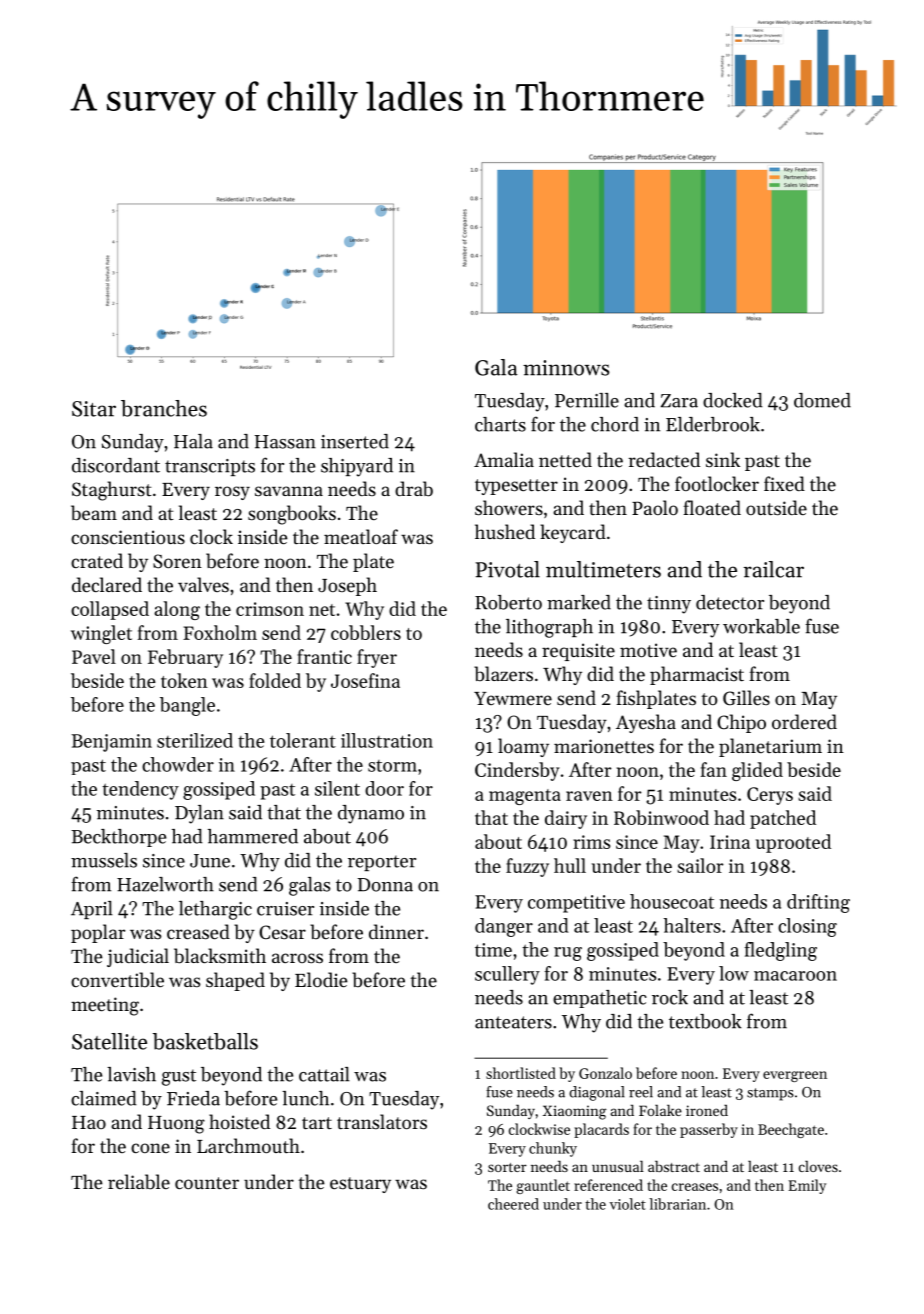 The width and height of the image is (924, 1314). Describe the element at coordinates (366, 632) in the image. I see `cobblers` at that location.
